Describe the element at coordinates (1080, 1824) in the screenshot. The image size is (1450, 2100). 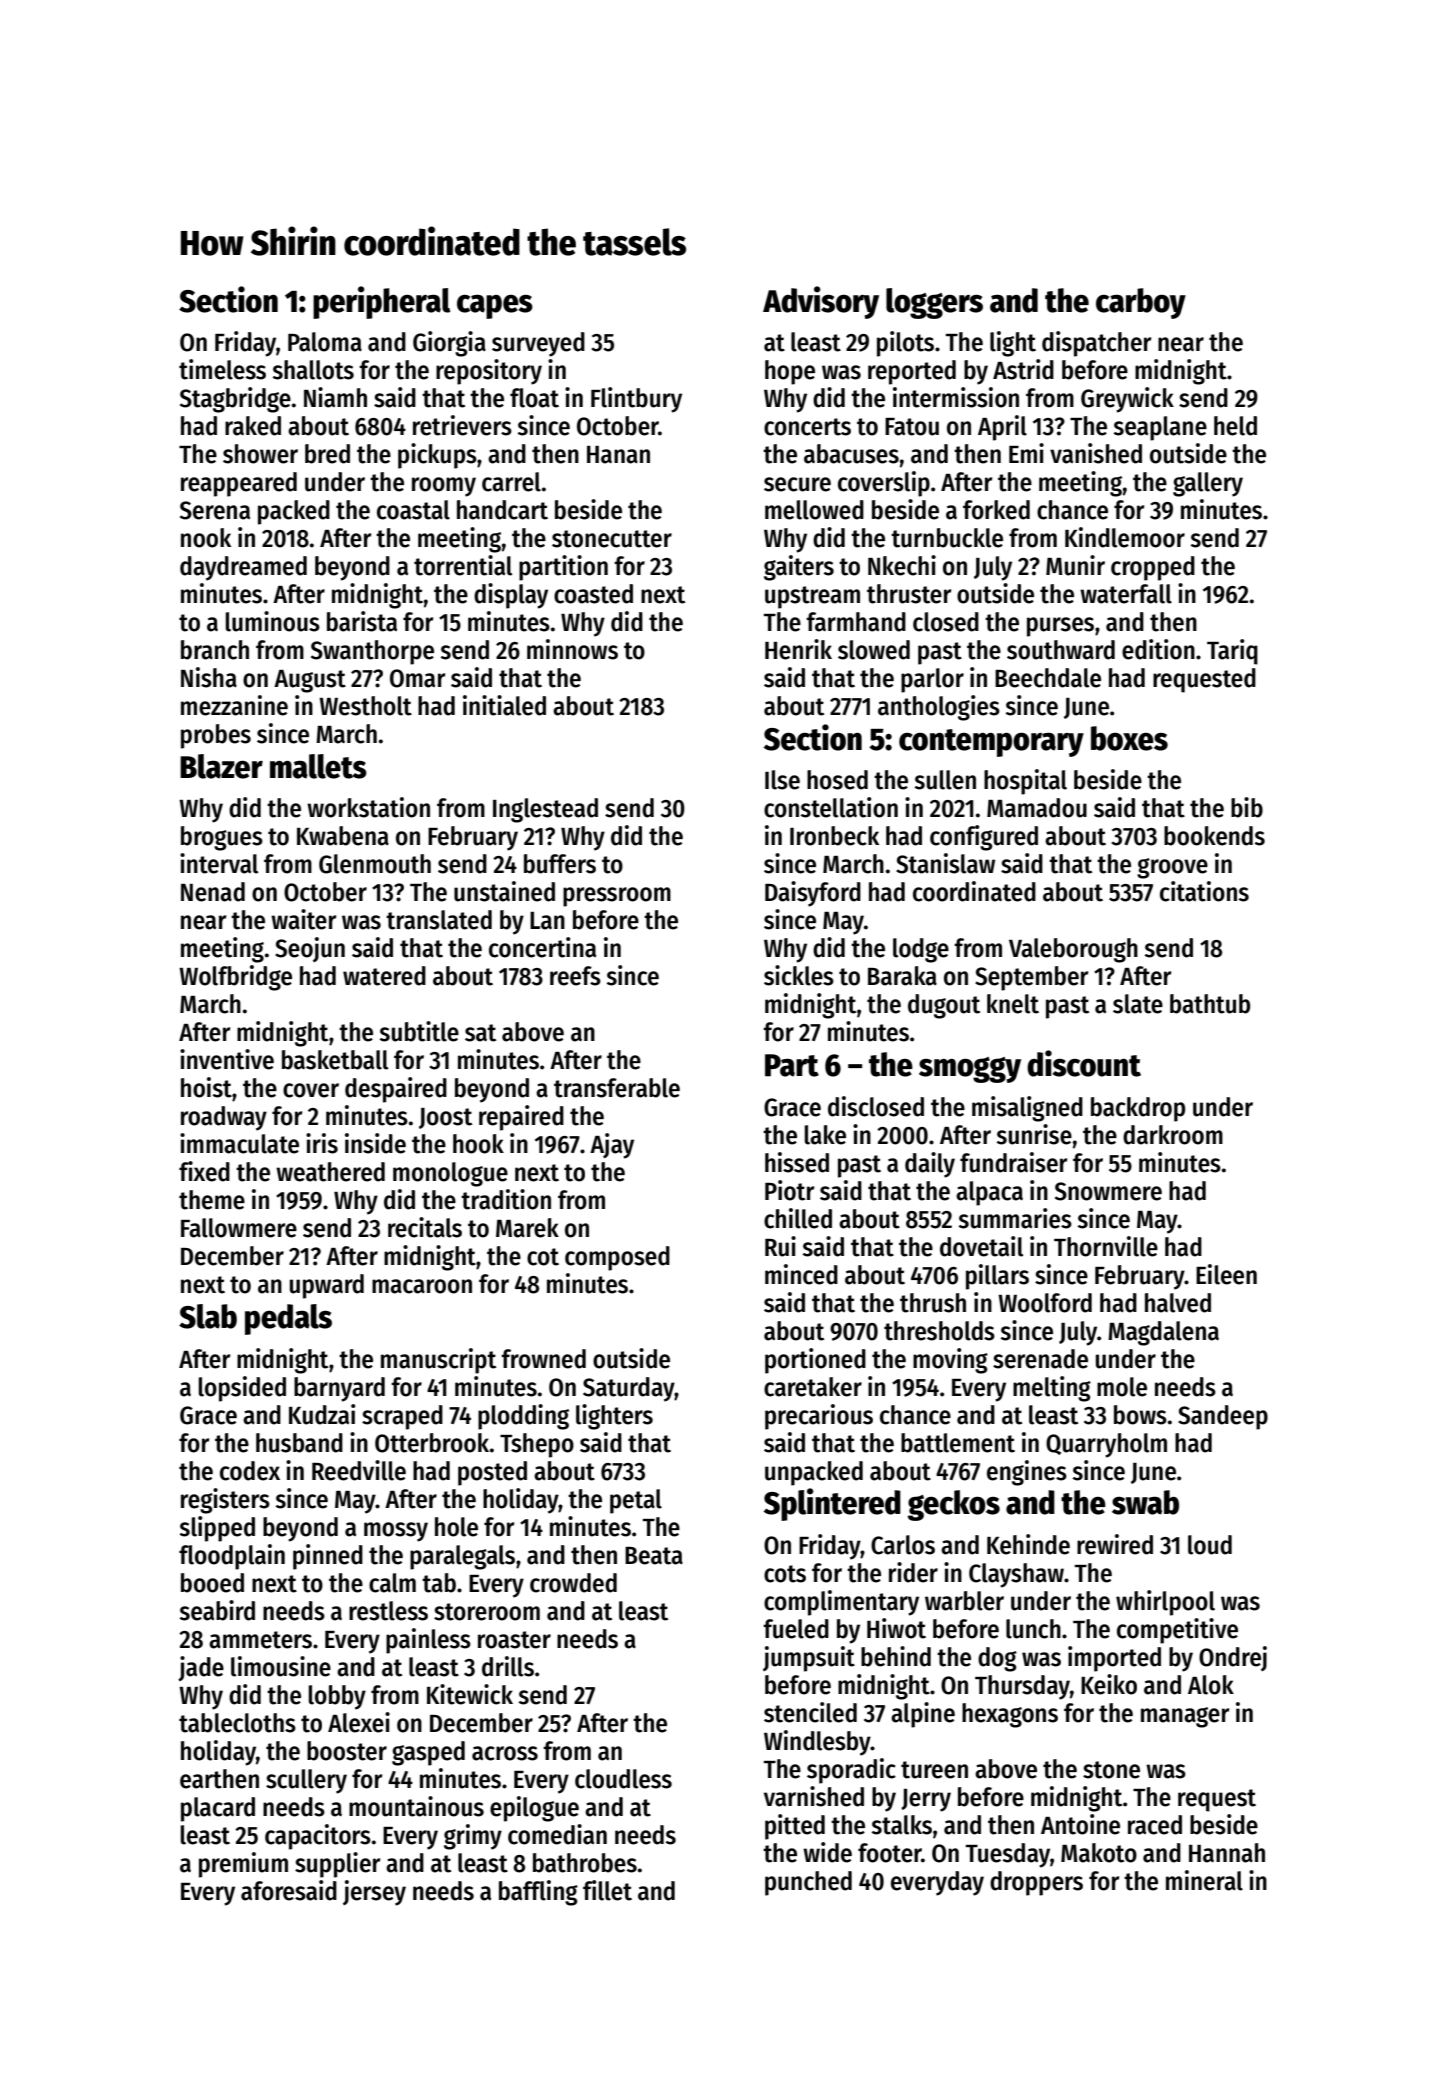
I see `Antoine` at that location.
